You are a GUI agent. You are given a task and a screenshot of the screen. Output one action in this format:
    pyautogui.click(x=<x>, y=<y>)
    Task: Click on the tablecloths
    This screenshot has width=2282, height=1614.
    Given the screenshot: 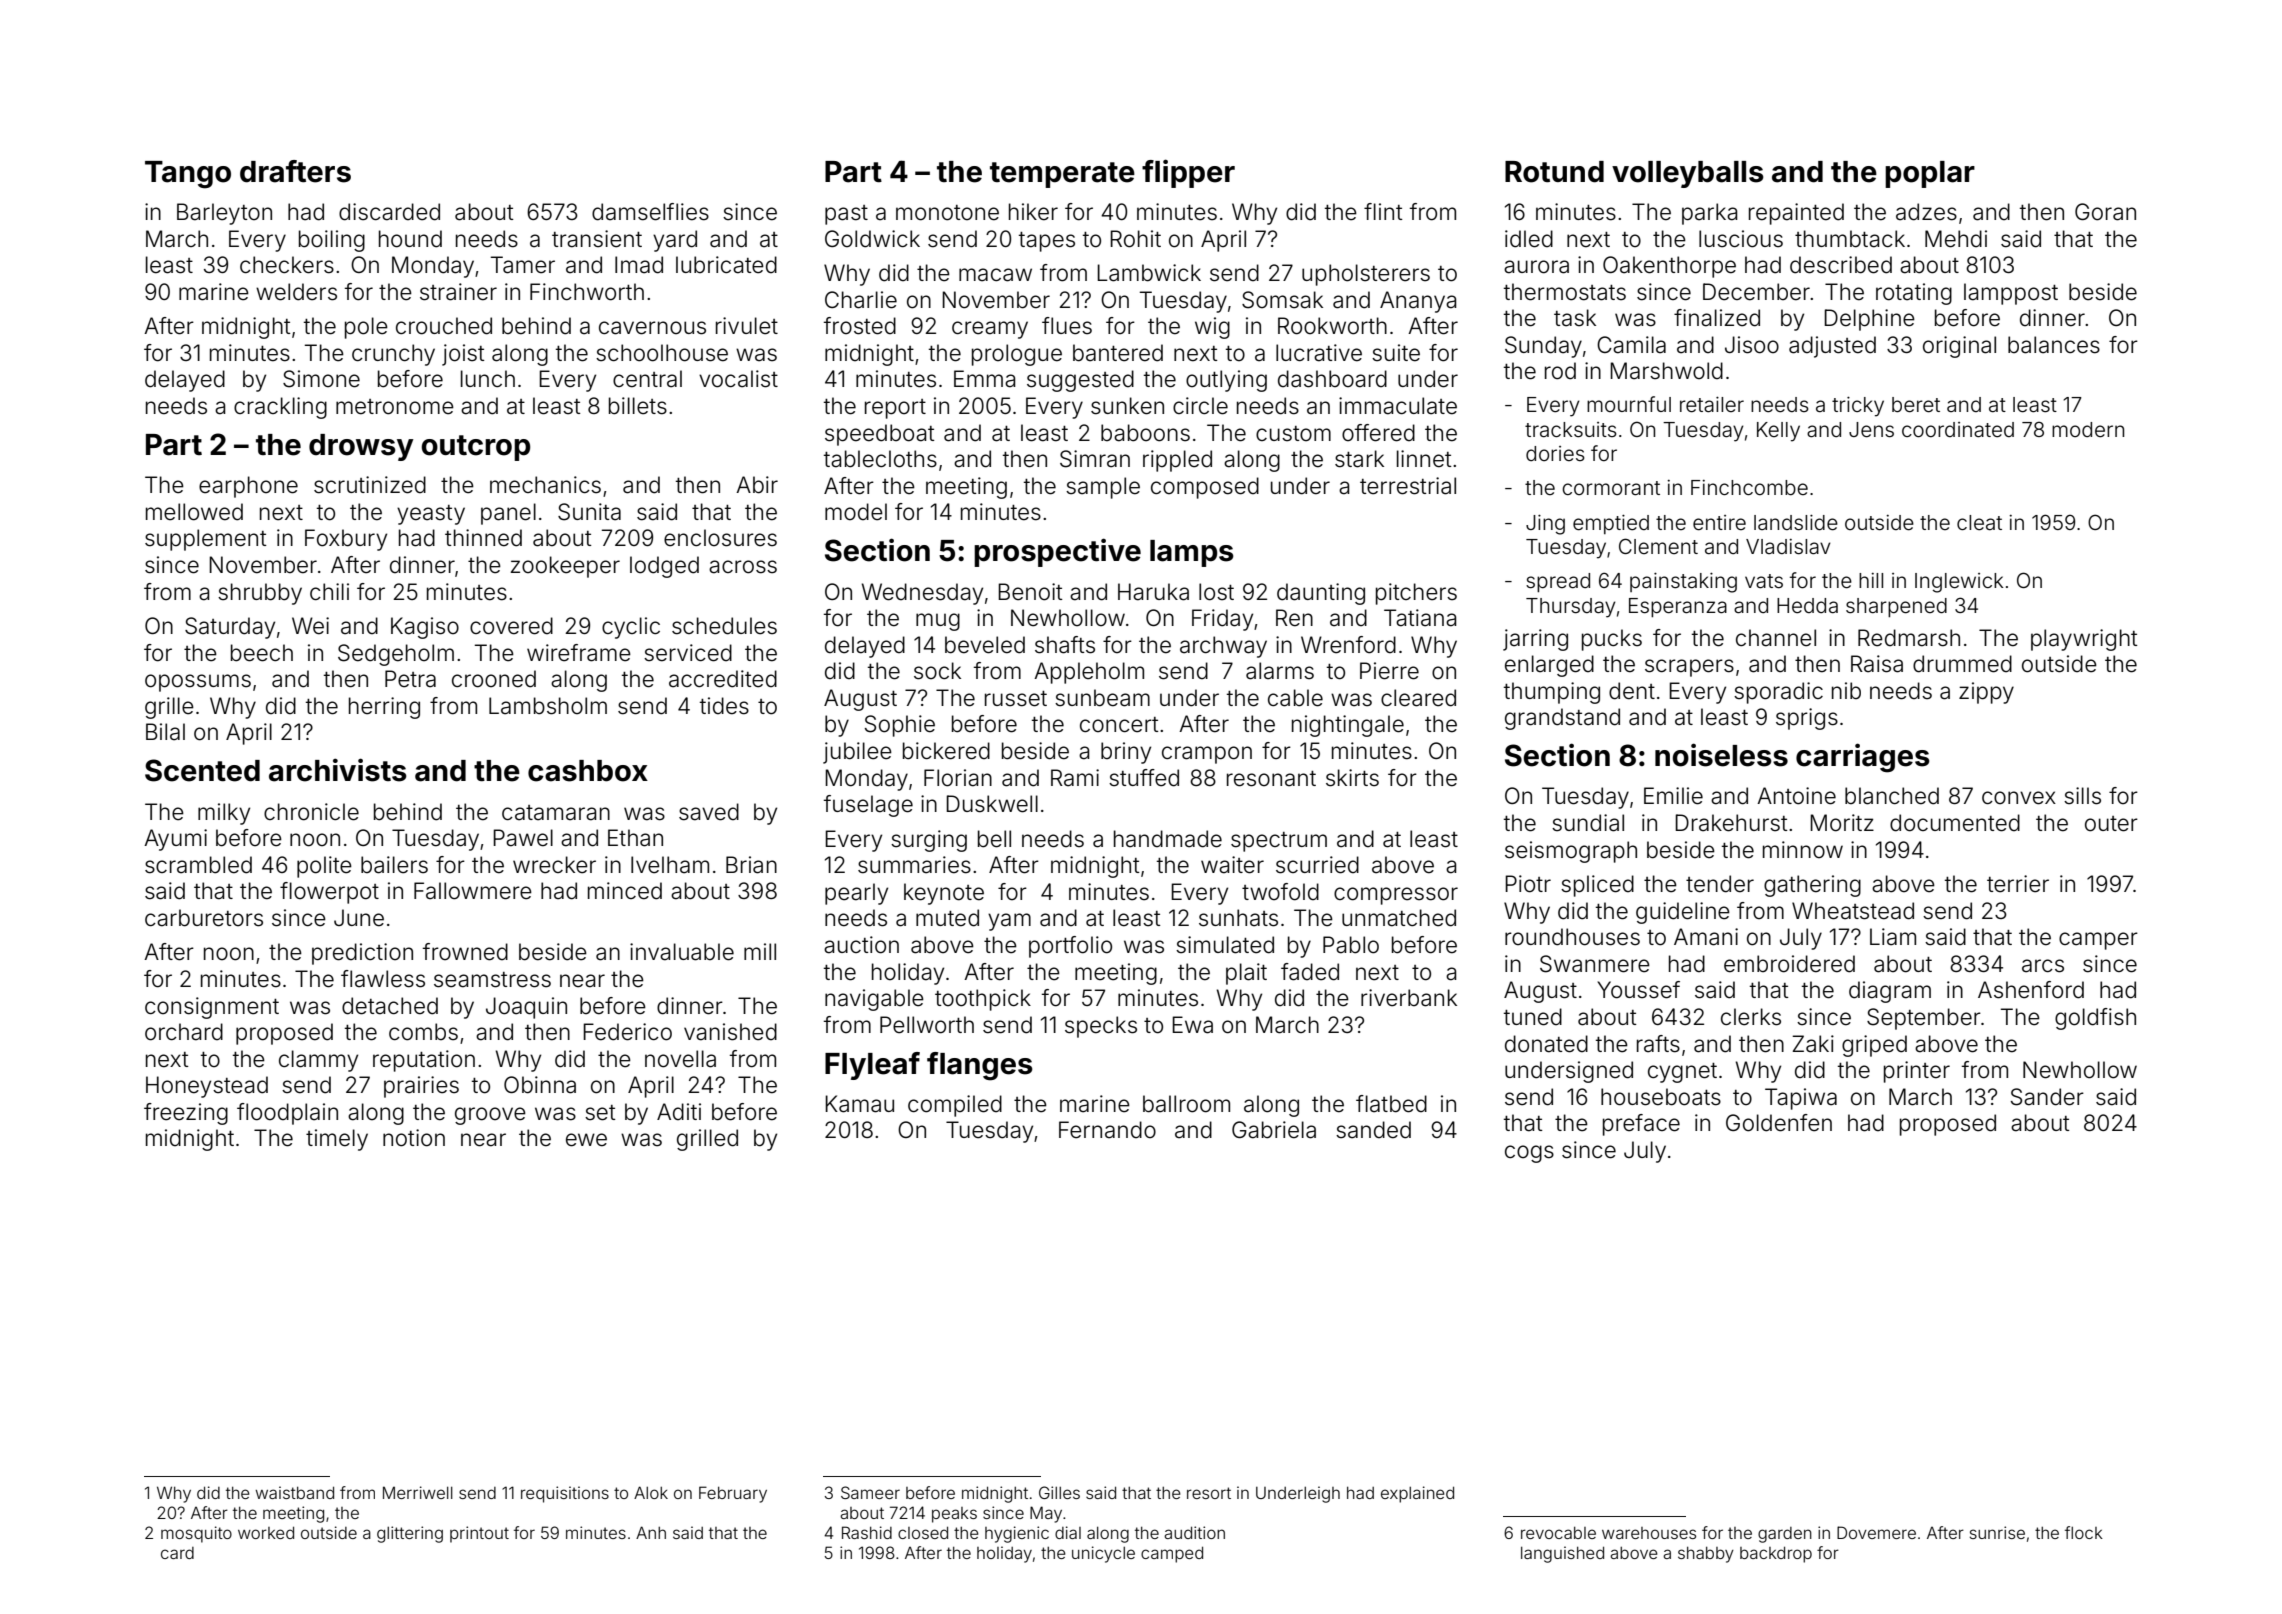 What is the action you would take?
    pyautogui.click(x=880, y=459)
